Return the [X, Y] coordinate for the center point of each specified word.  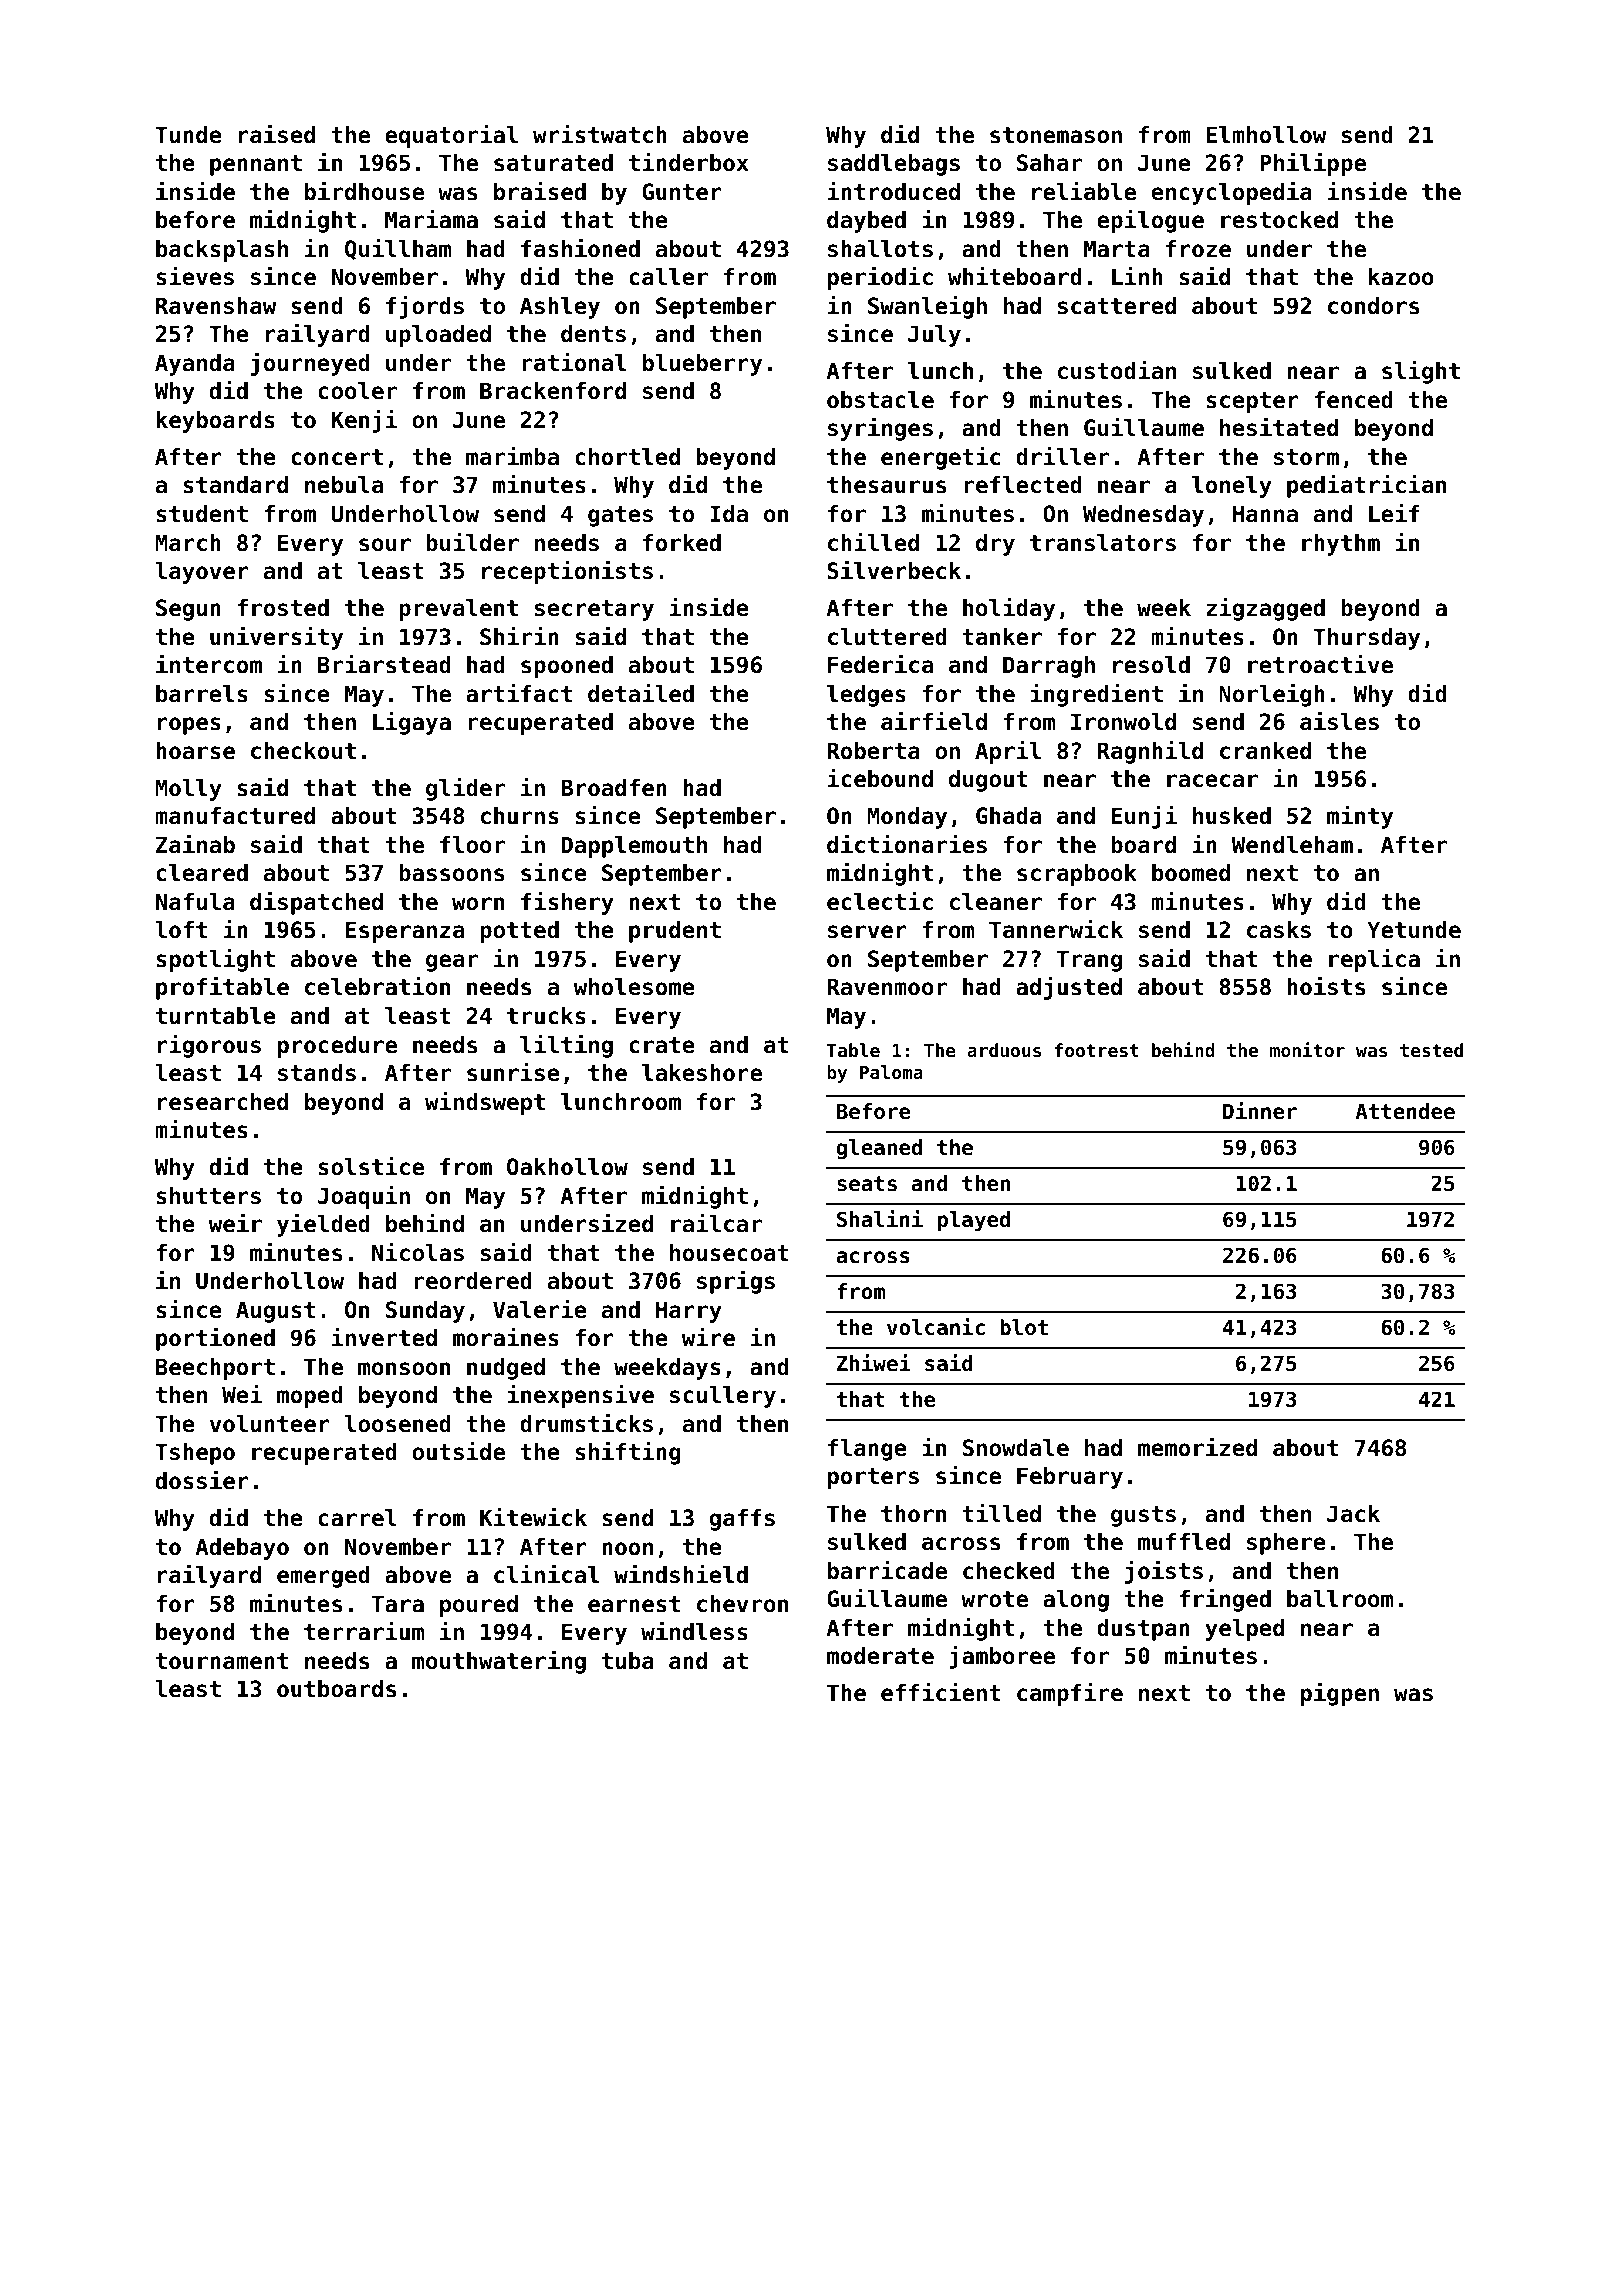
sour [385, 545]
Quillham [398, 249]
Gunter [682, 192]
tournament [222, 1661]
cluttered [887, 637]
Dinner [1260, 1111]
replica [1374, 960]
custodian [1117, 370]
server [867, 932]
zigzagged [1265, 609]
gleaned [879, 1149]
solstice [371, 1166]
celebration [377, 986]
